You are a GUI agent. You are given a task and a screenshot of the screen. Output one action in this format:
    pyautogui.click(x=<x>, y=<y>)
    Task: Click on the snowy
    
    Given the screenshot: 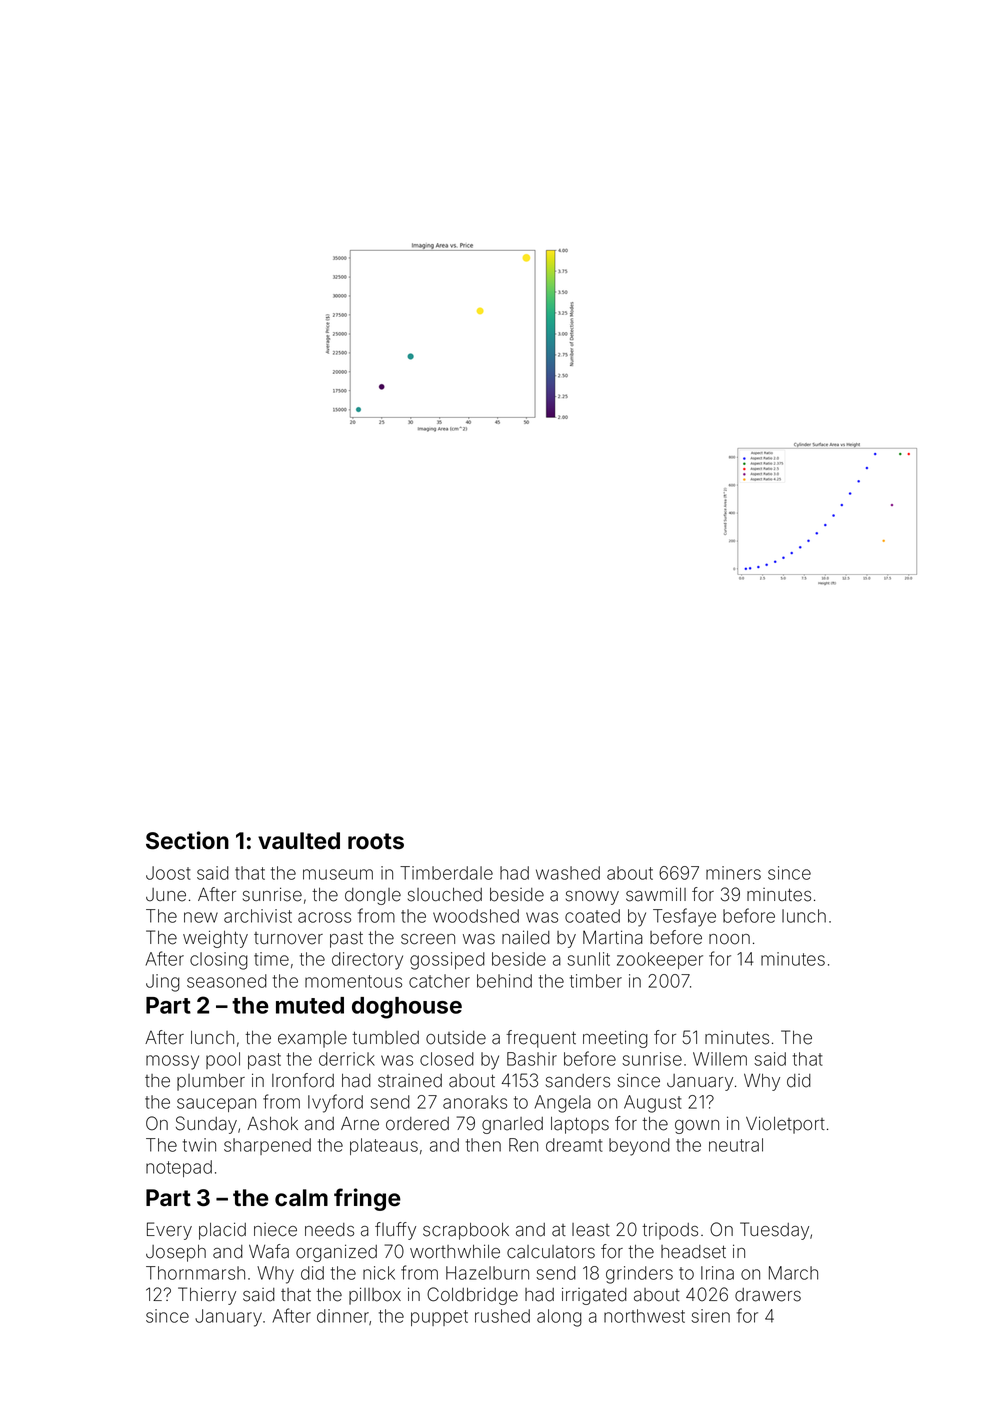 What is the action you would take?
    pyautogui.click(x=592, y=898)
